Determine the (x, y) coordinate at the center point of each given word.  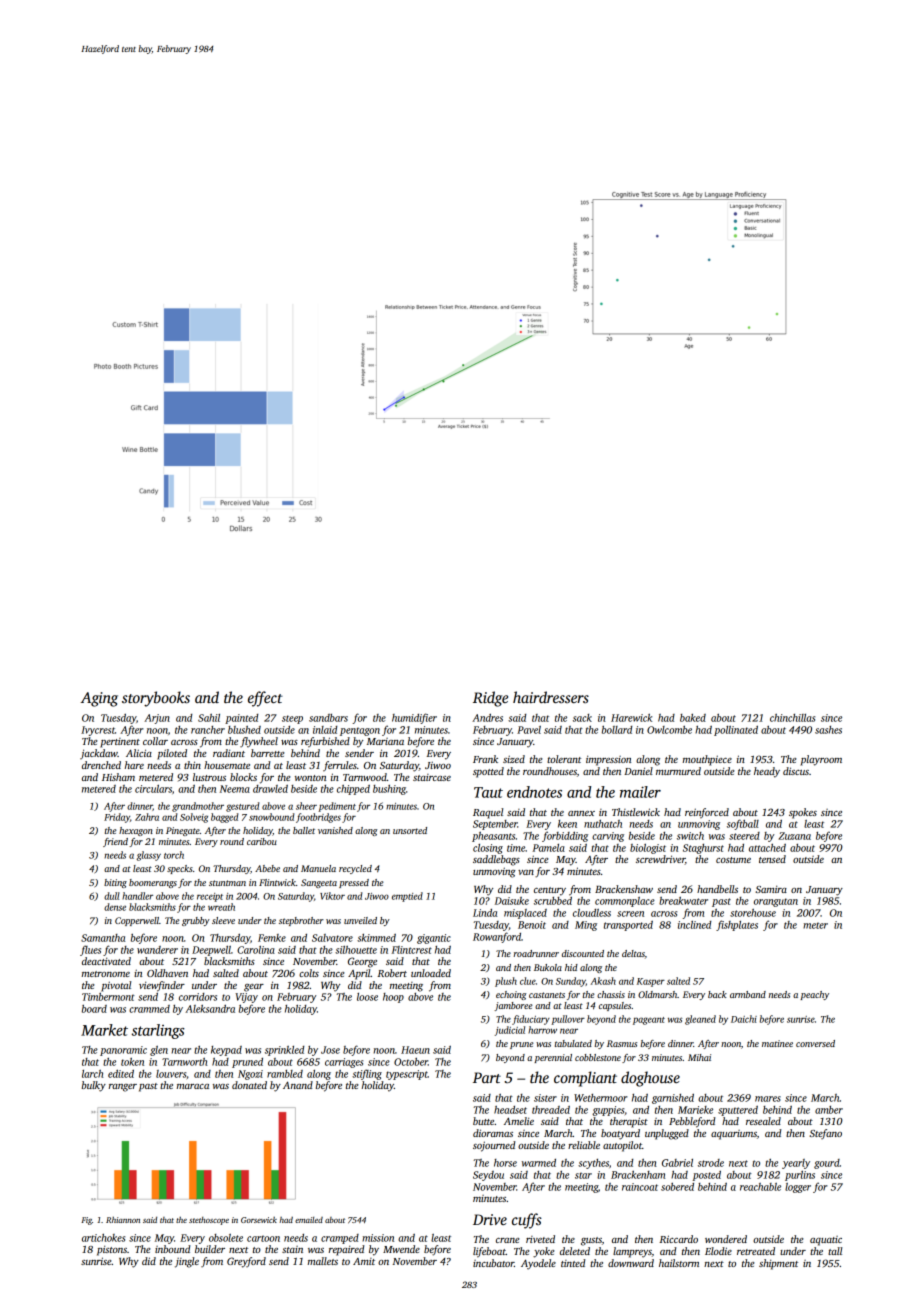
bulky (94, 1086)
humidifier (414, 718)
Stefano (825, 1134)
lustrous (209, 777)
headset (510, 1110)
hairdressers (551, 697)
